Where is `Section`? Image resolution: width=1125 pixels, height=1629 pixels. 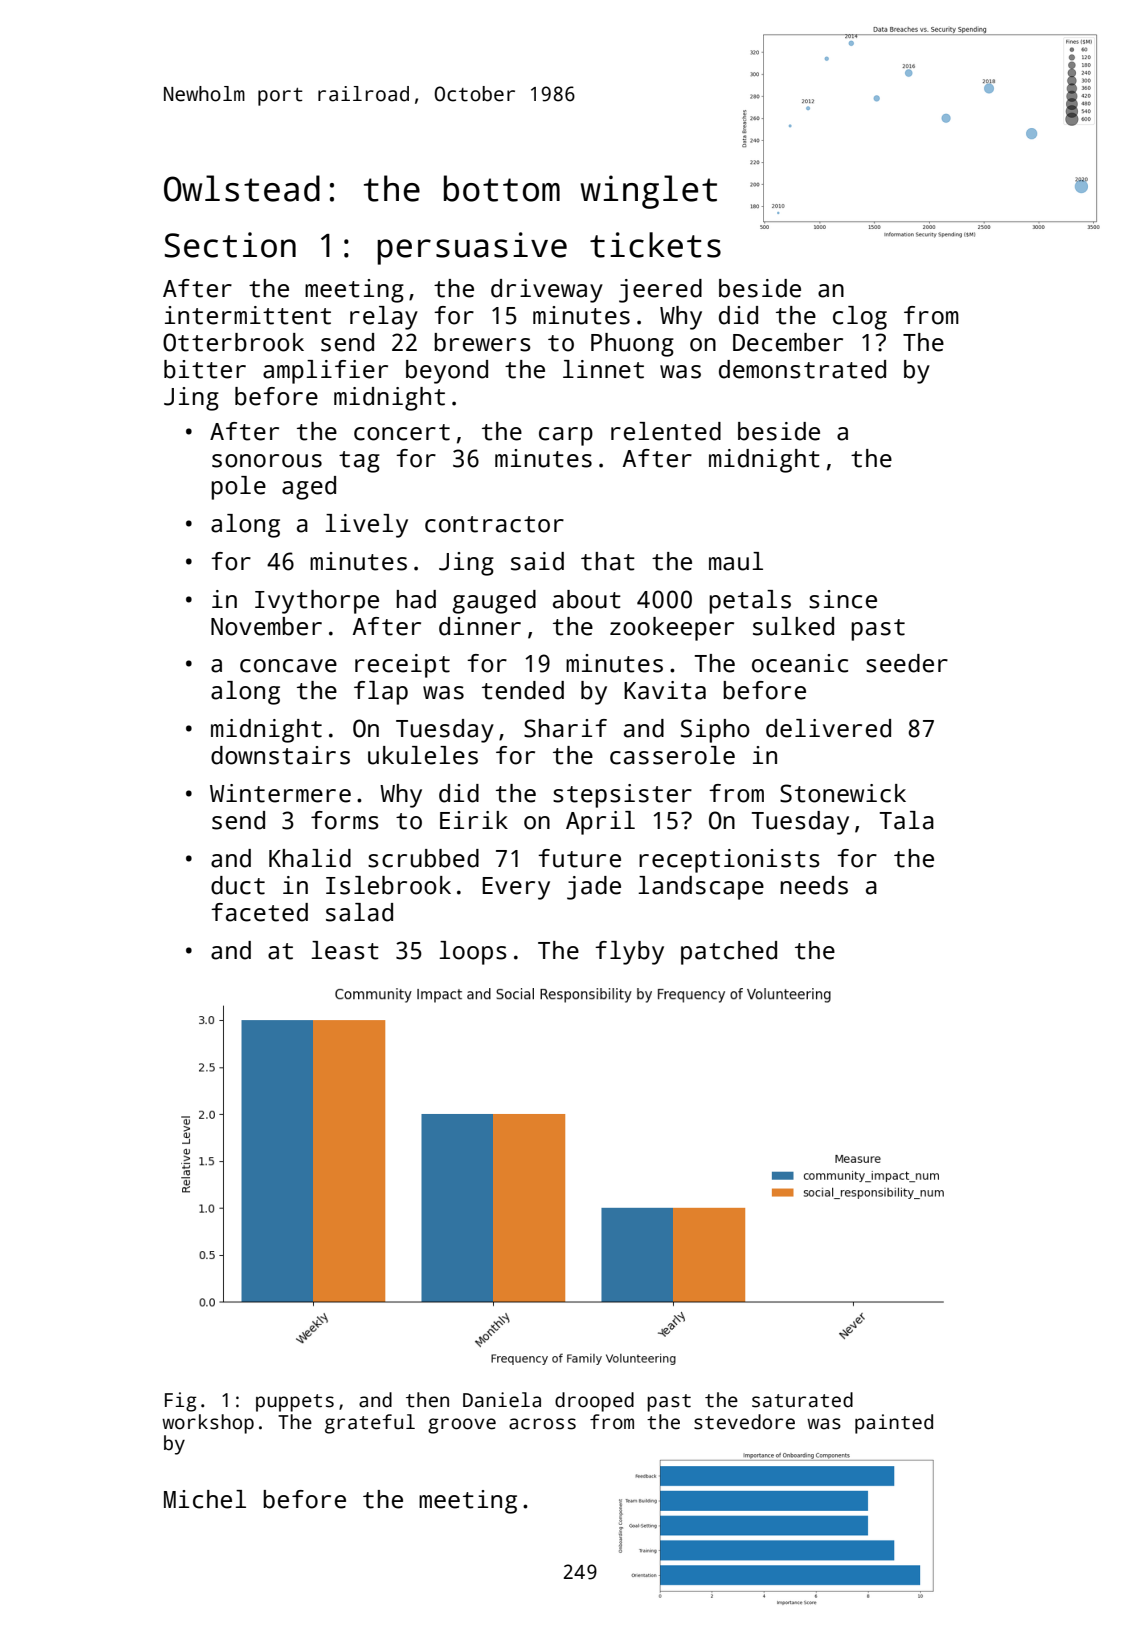
Section is located at coordinates (230, 245).
